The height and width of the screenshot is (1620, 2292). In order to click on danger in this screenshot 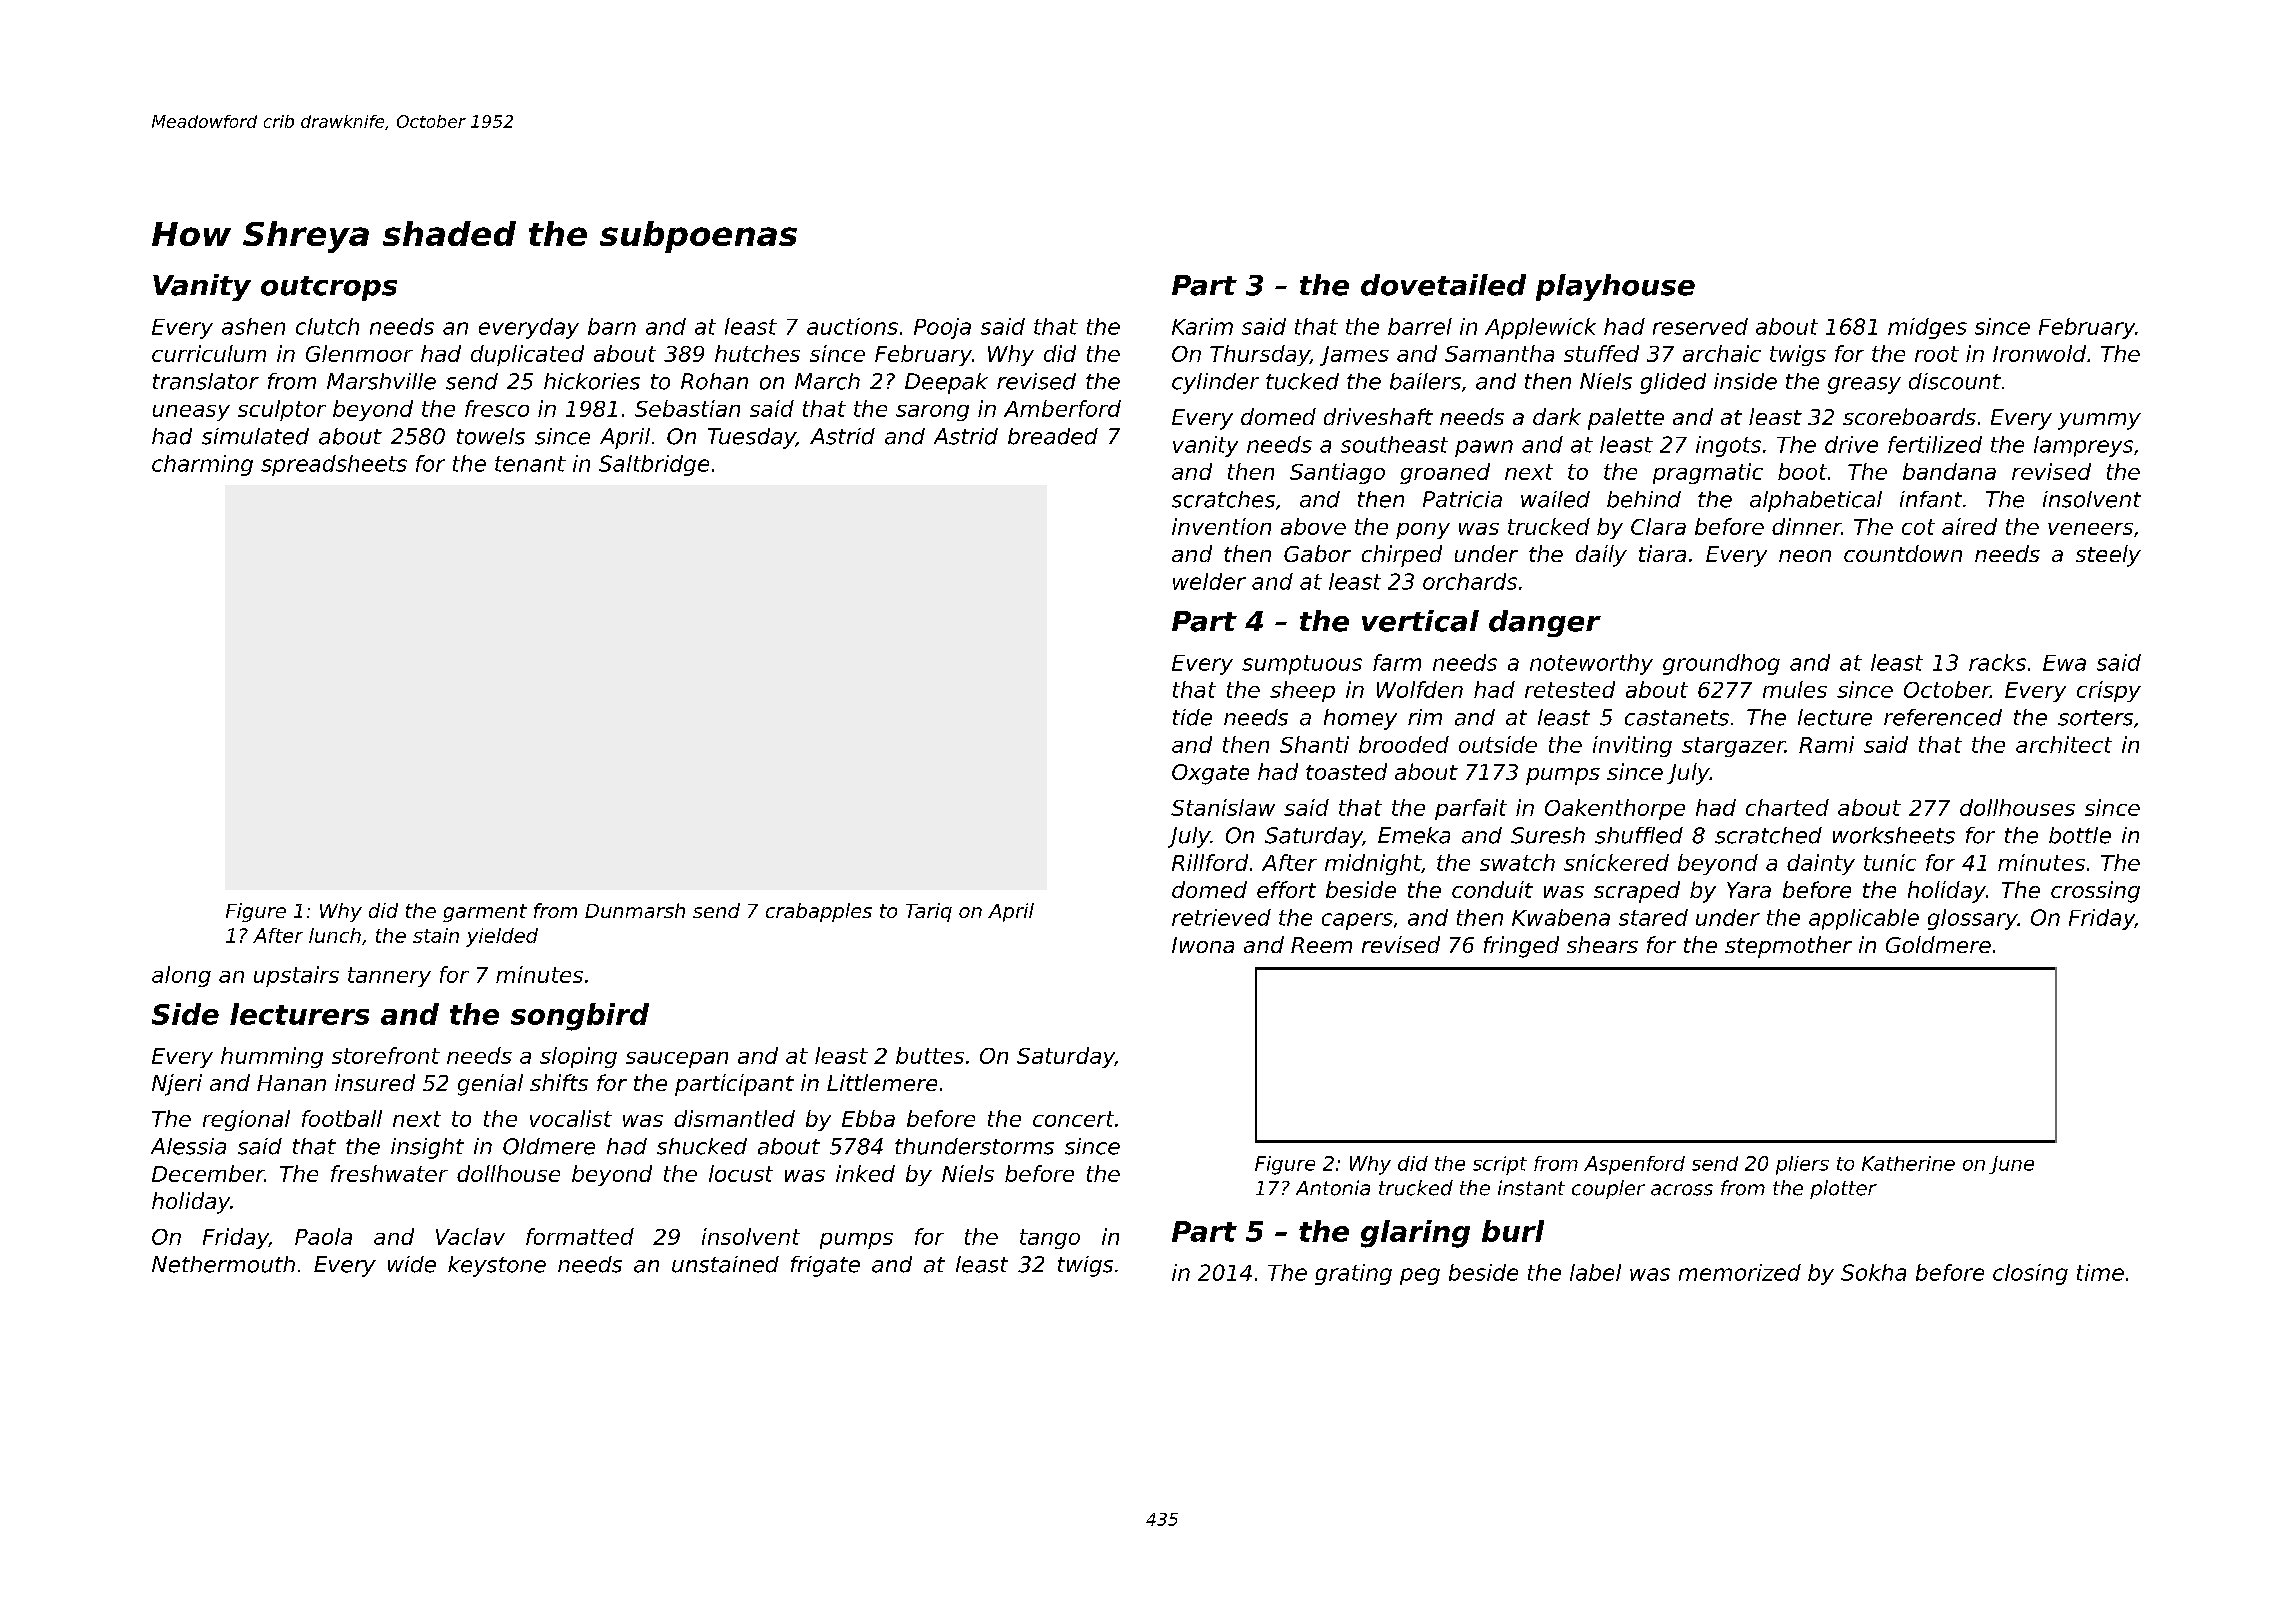, I will do `click(1545, 623)`.
